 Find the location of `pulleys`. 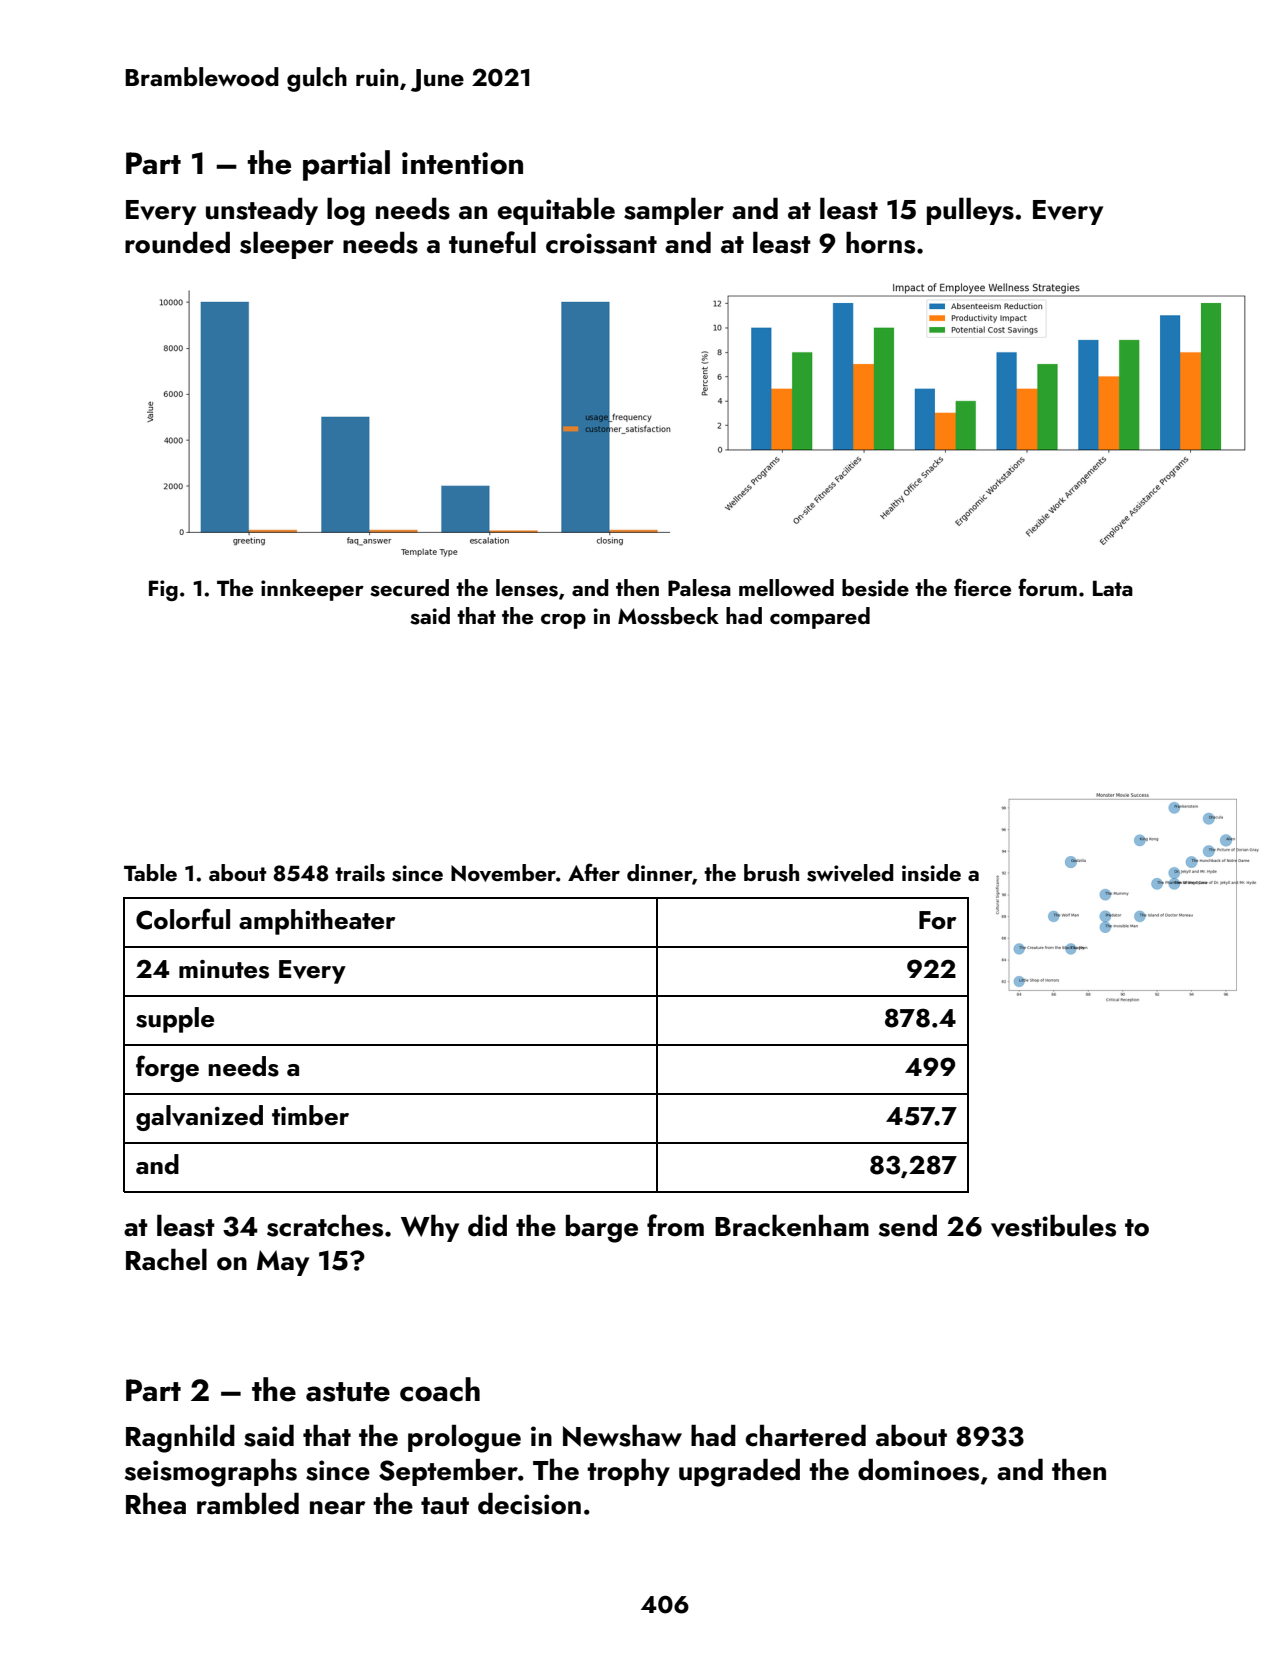

pulleys is located at coordinates (970, 211).
